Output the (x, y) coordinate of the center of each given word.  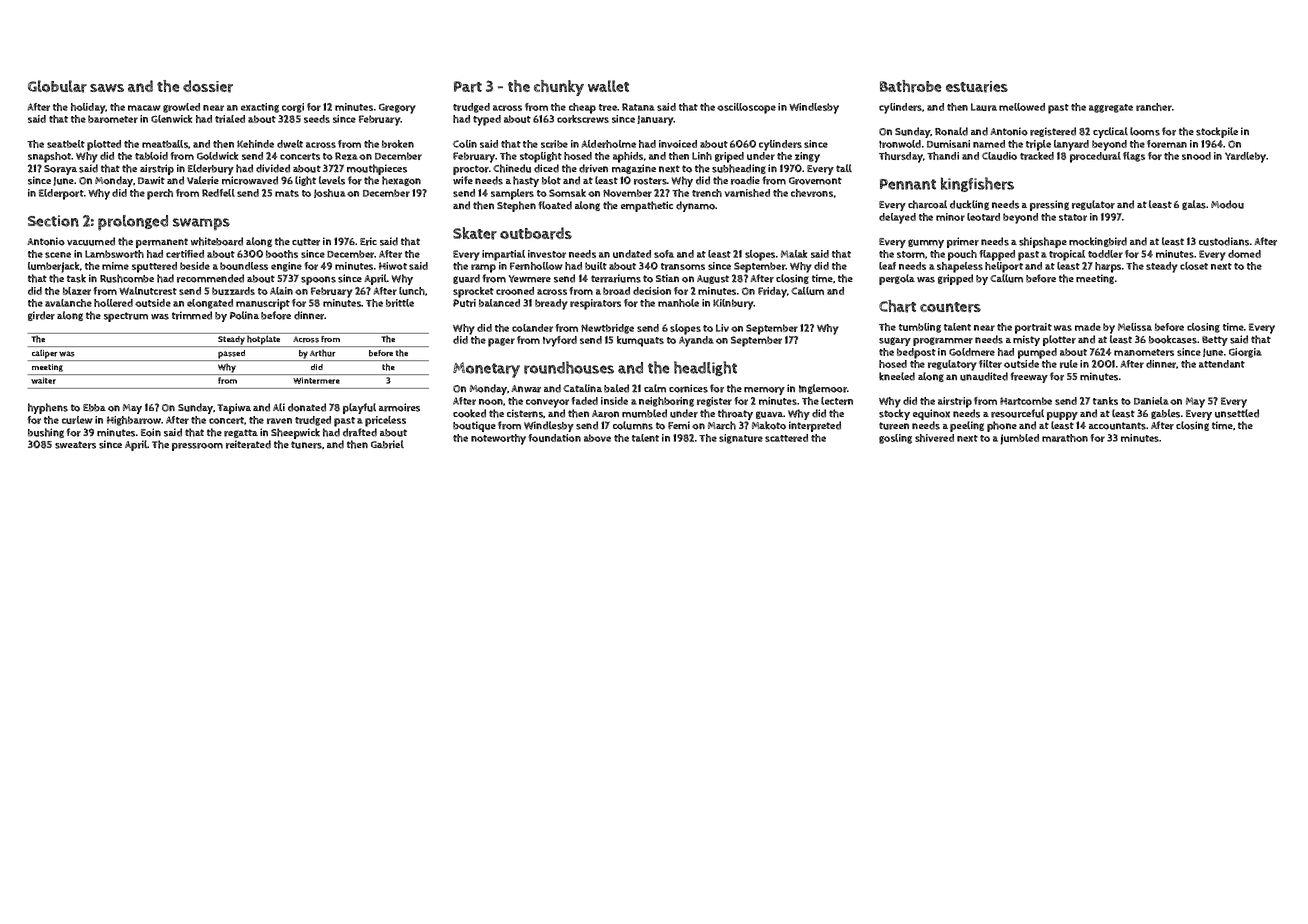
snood (1196, 156)
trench (707, 193)
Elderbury (211, 169)
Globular (57, 86)
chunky (559, 88)
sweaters (75, 445)
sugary (895, 341)
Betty (1215, 341)
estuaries (977, 87)
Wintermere (316, 380)
